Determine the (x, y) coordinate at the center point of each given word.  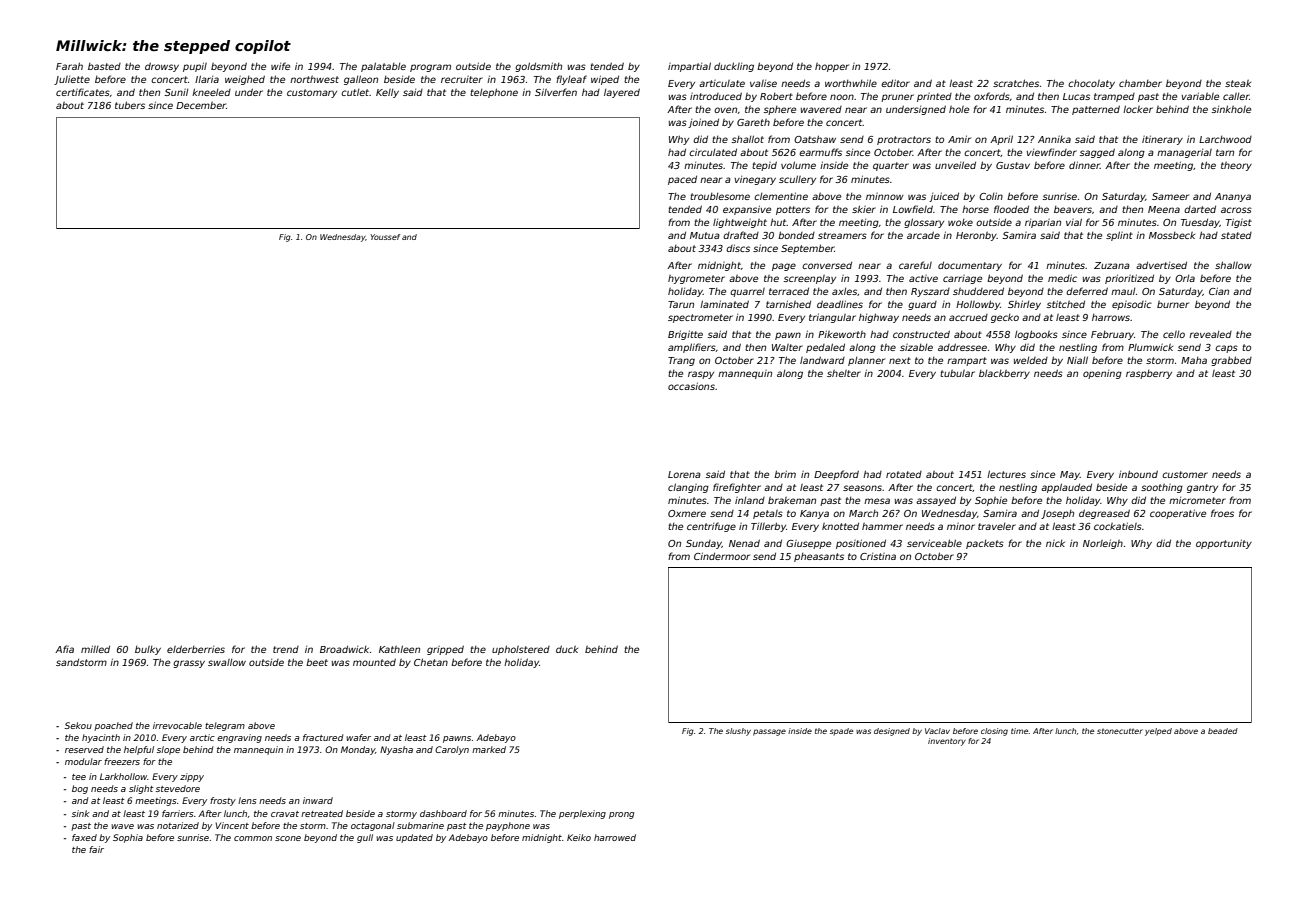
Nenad (744, 543)
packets (985, 544)
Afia (64, 649)
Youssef (385, 237)
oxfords (992, 96)
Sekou (78, 725)
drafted (741, 235)
